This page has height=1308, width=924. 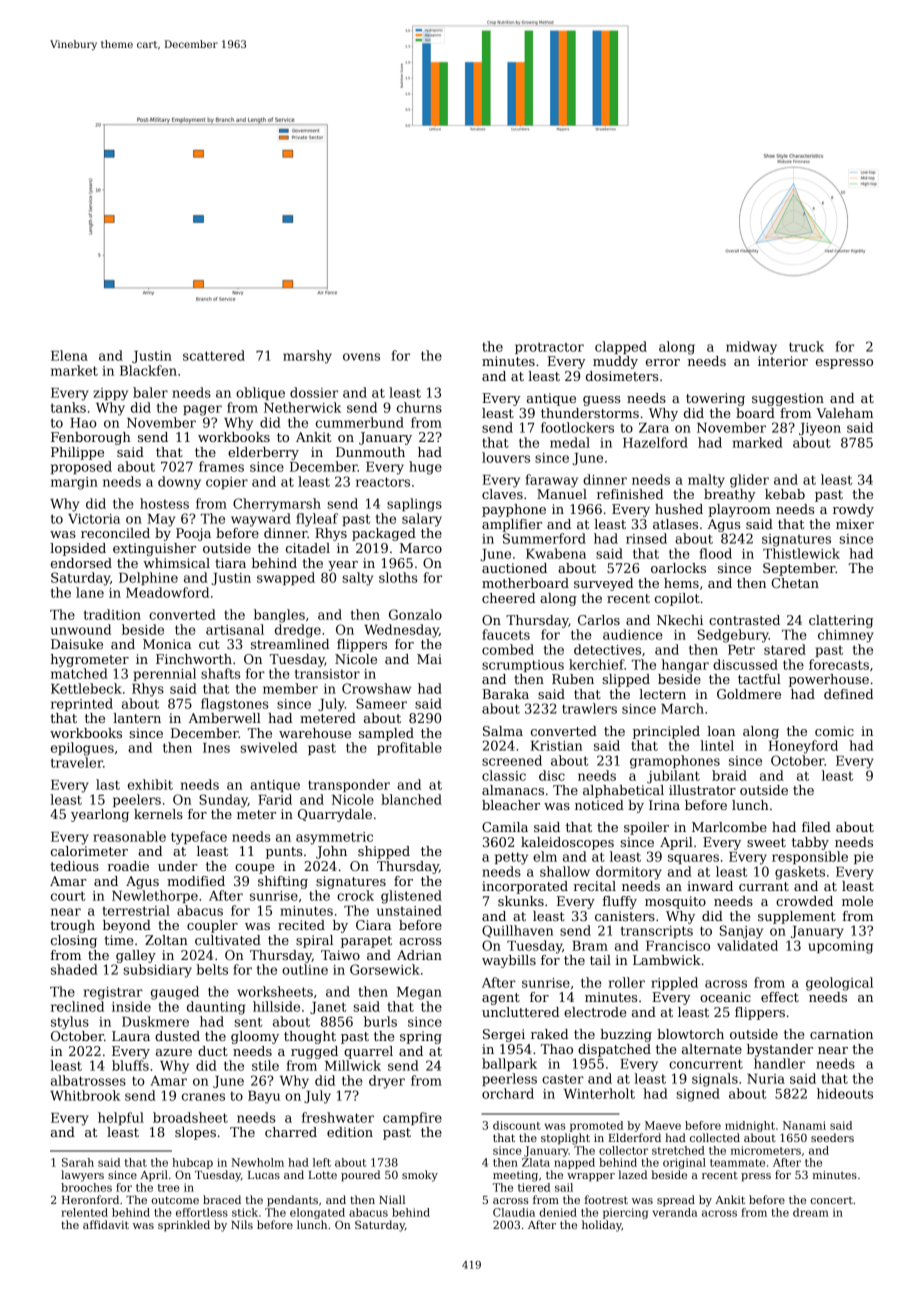 What do you see at coordinates (74, 941) in the page?
I see `closing` at bounding box center [74, 941].
